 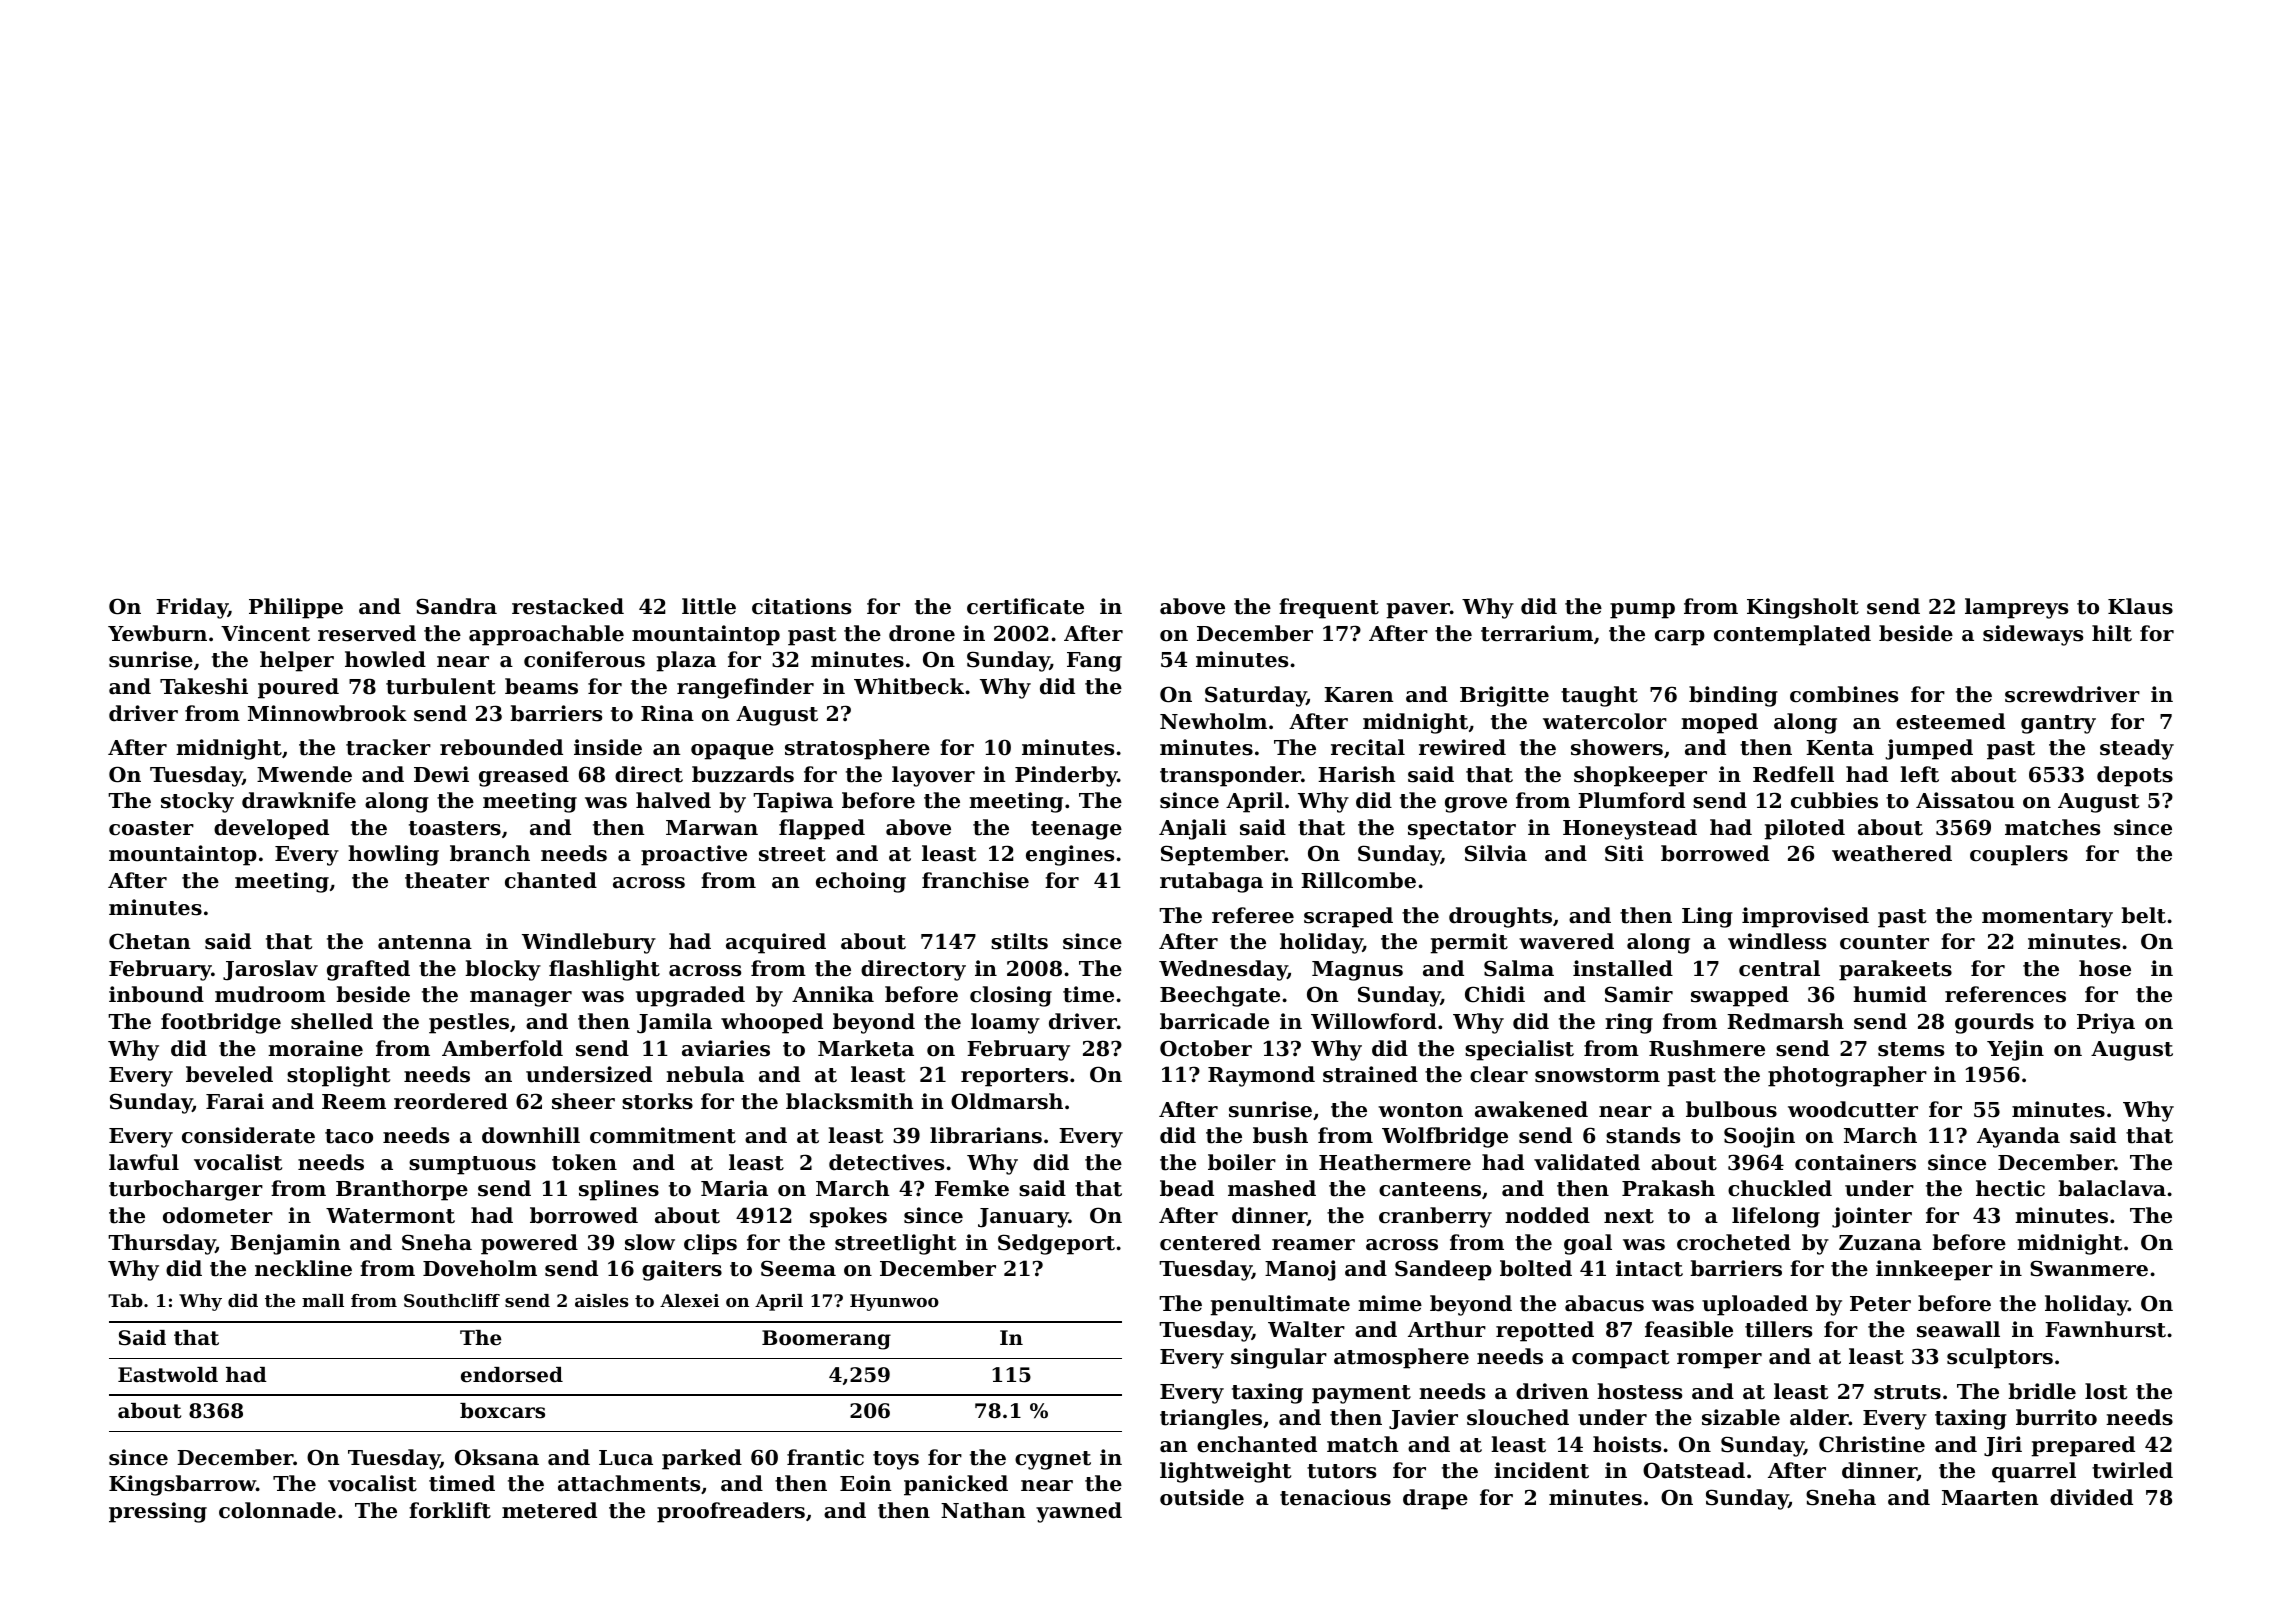 What do you see at coordinates (1890, 994) in the screenshot?
I see `humid` at bounding box center [1890, 994].
